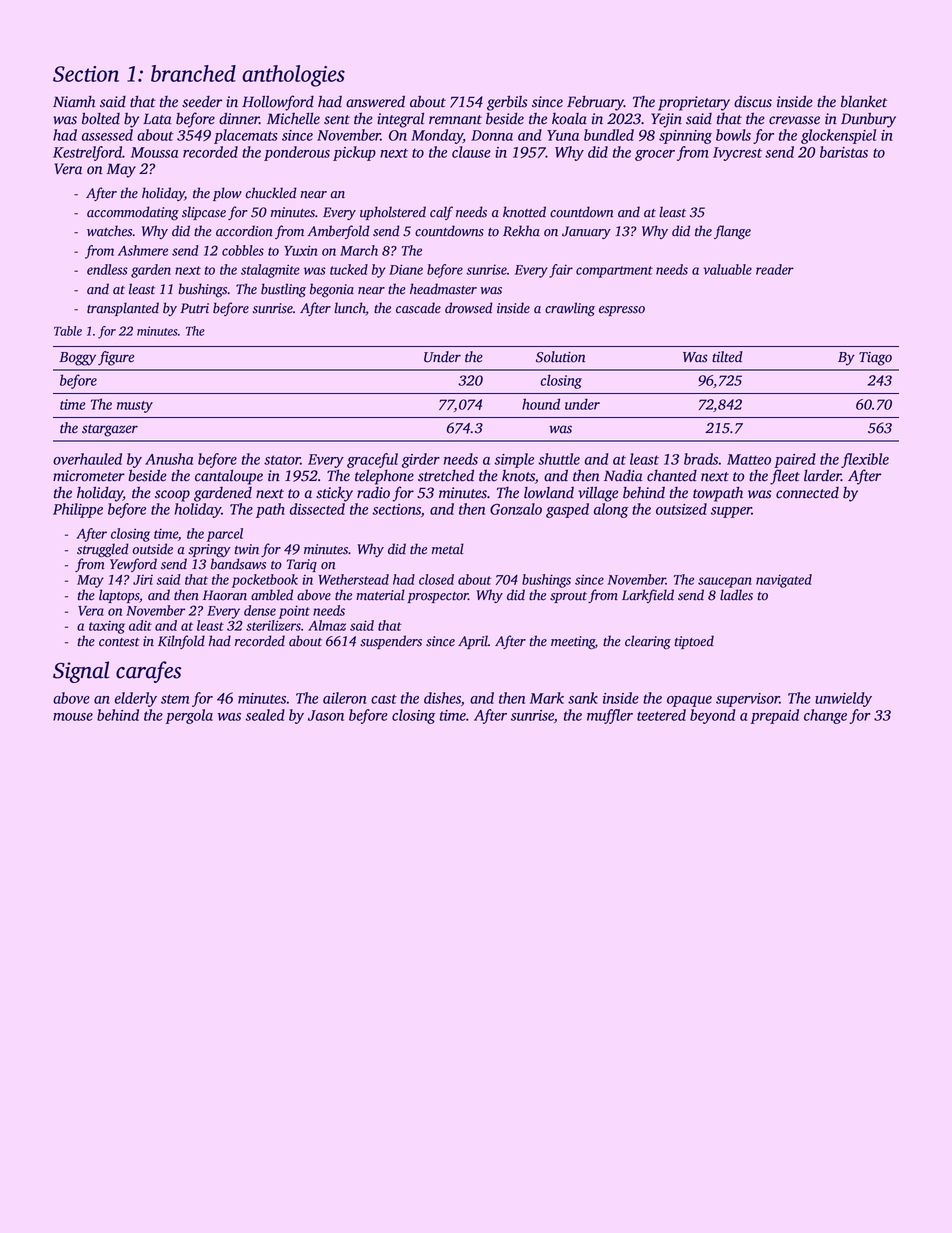 This image has width=952, height=1233. I want to click on micrometer, so click(89, 476).
